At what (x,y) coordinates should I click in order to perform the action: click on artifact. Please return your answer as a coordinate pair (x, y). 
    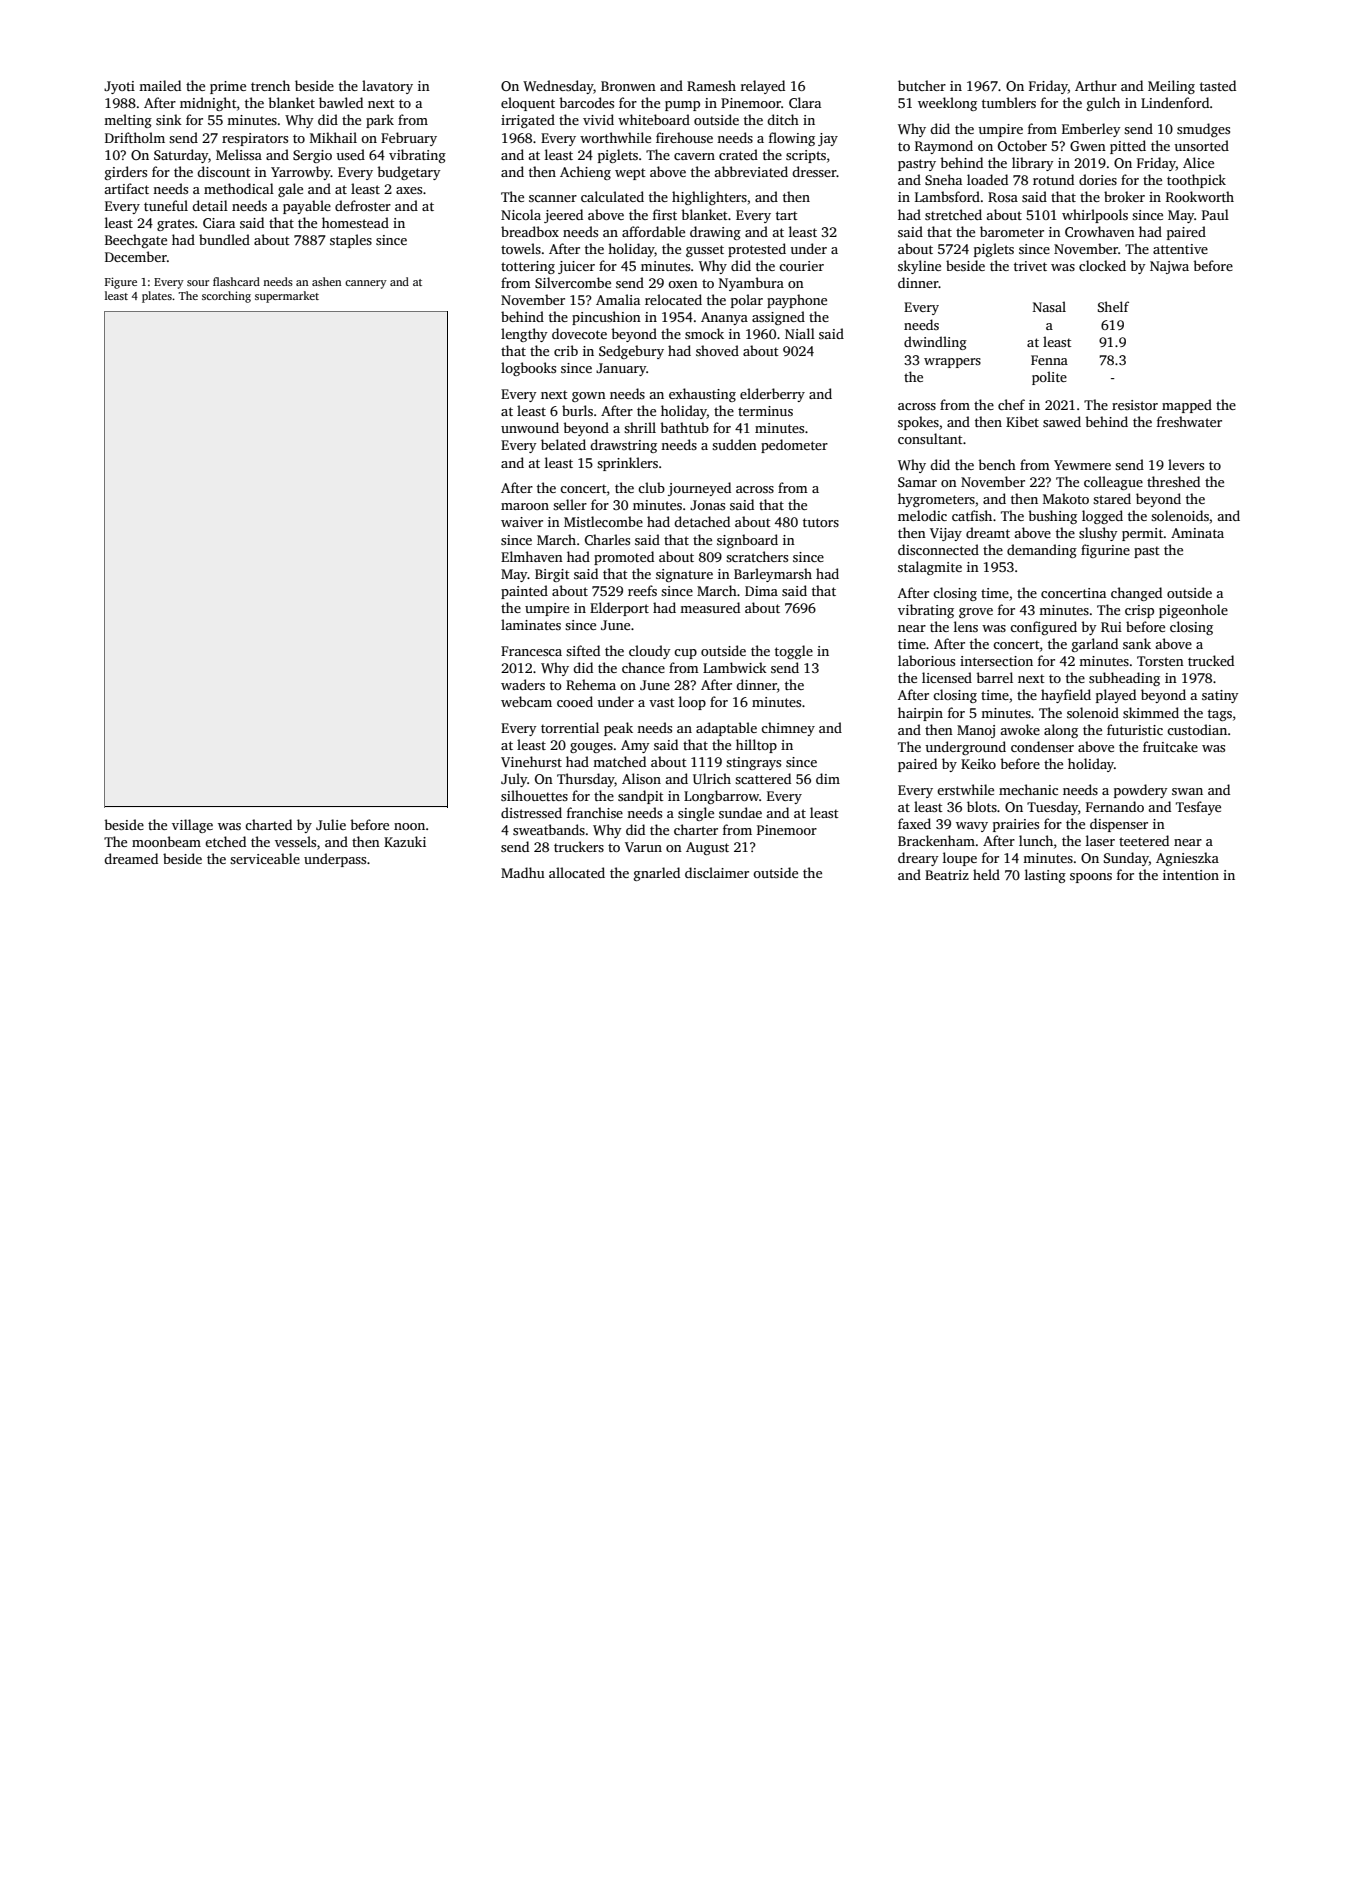
    Looking at the image, I should click on (126, 188).
